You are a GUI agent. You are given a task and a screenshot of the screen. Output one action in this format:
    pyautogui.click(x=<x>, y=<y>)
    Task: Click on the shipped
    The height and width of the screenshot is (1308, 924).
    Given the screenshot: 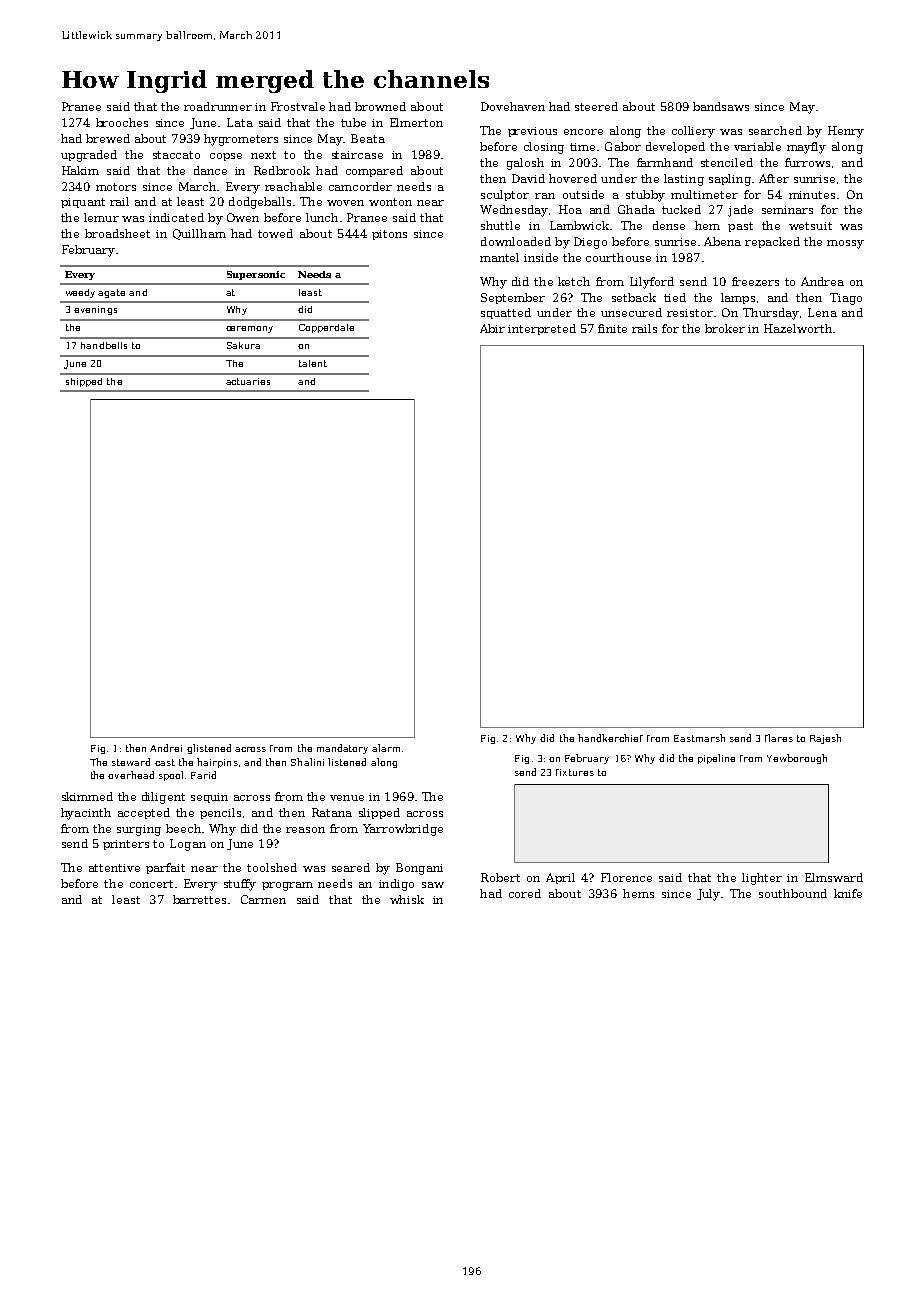 What is the action you would take?
    pyautogui.click(x=84, y=382)
